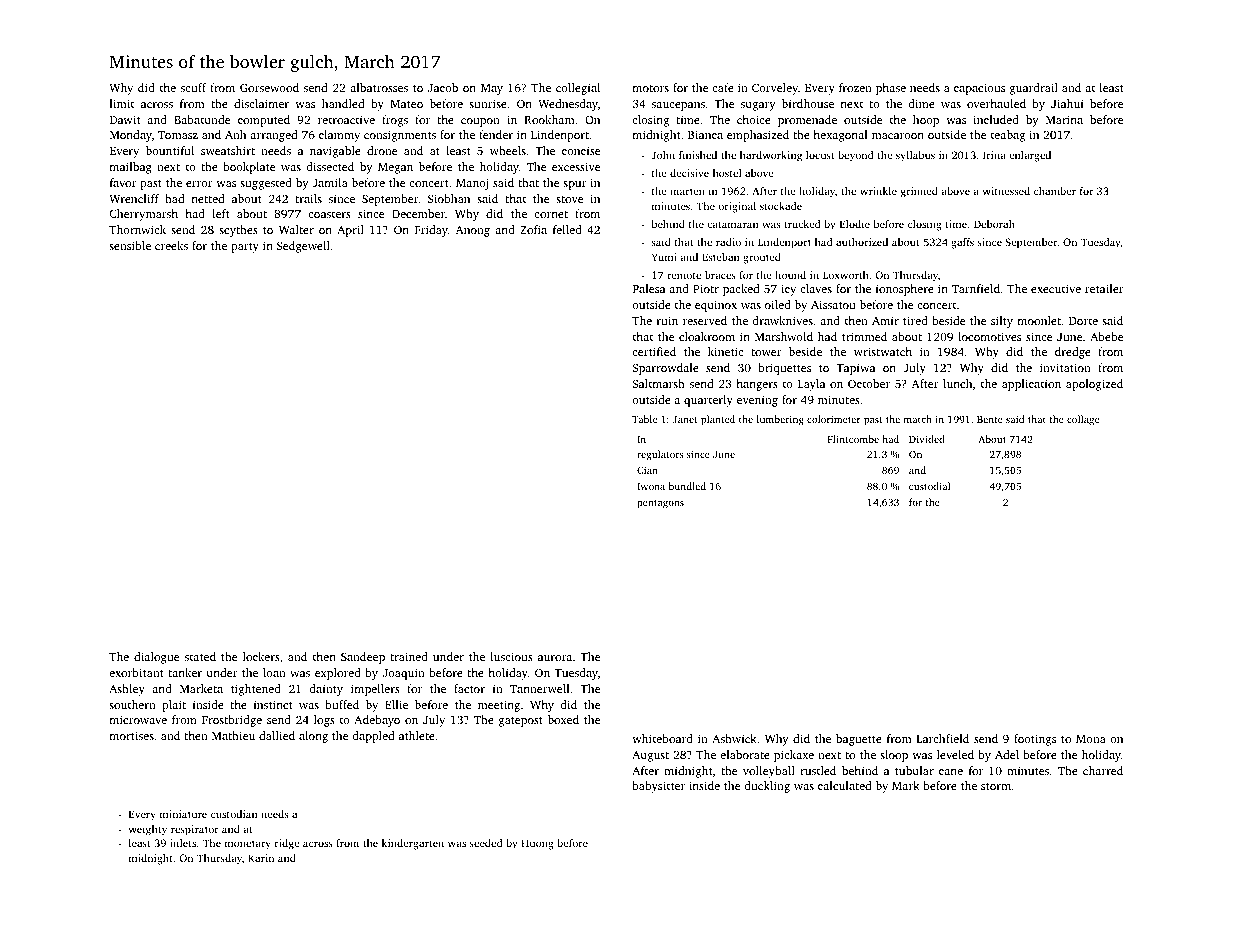  Describe the element at coordinates (132, 735) in the image. I see `mortises` at that location.
